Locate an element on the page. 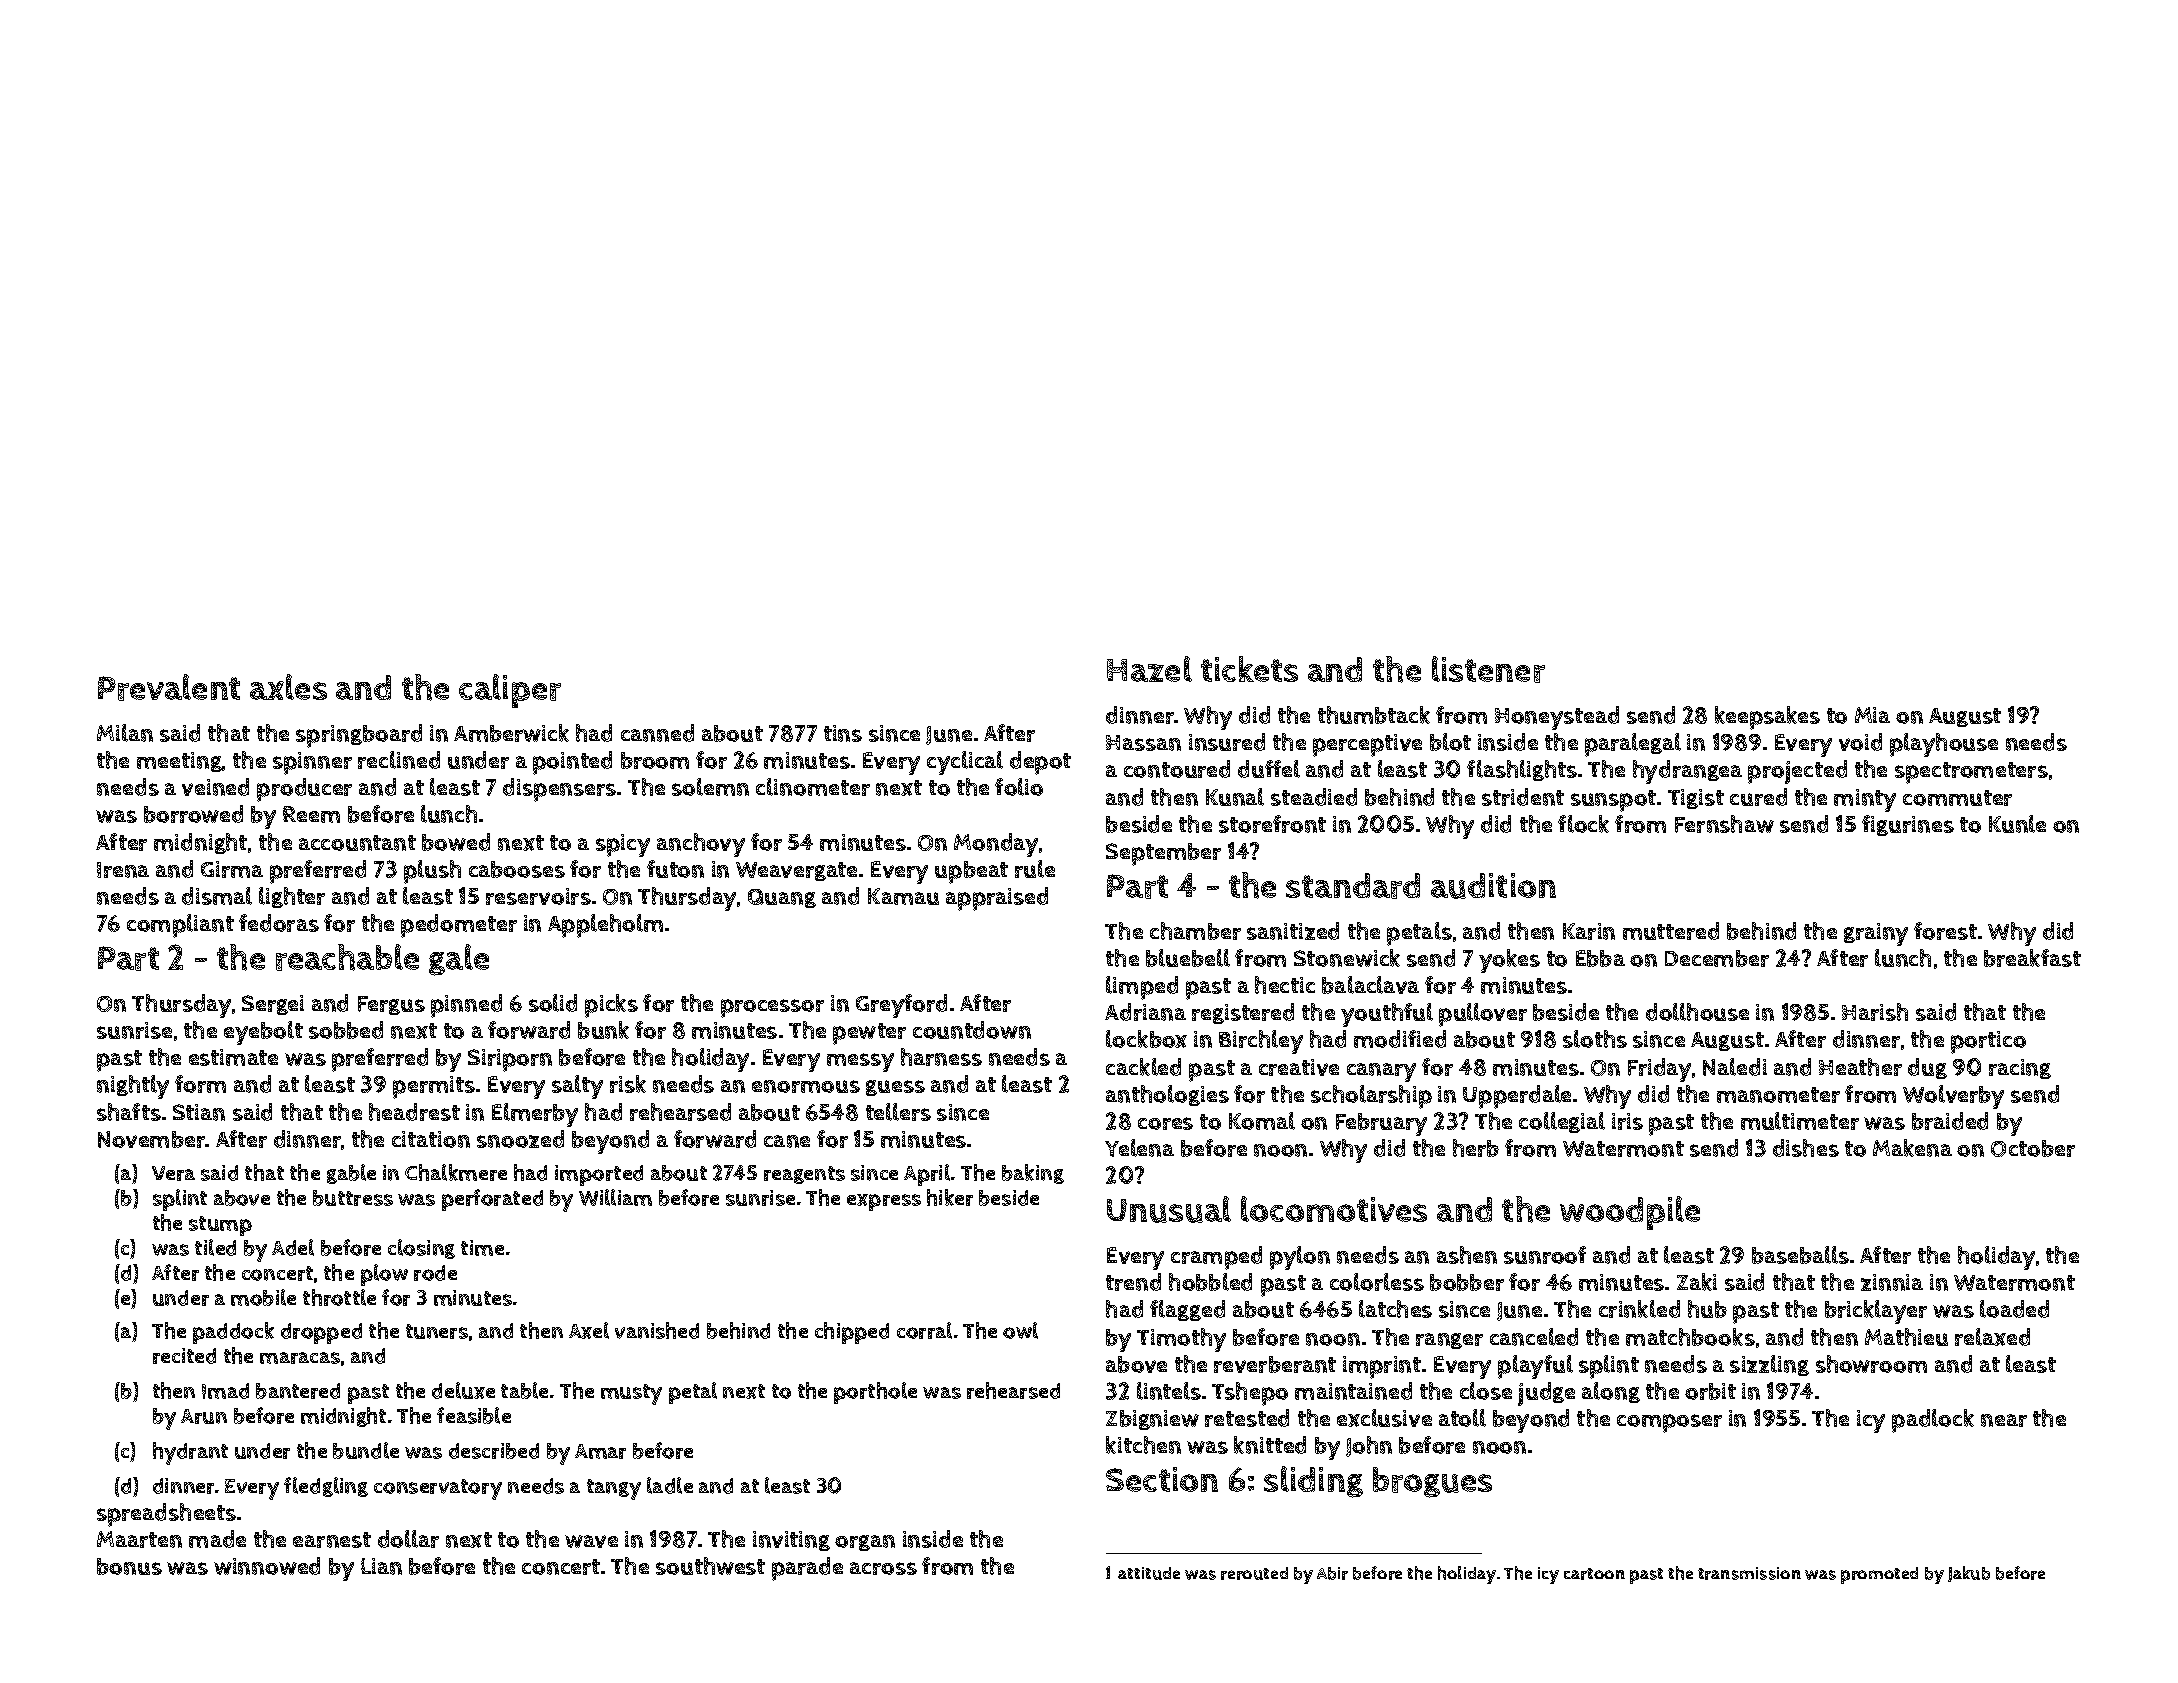  trend is located at coordinates (1133, 1282).
